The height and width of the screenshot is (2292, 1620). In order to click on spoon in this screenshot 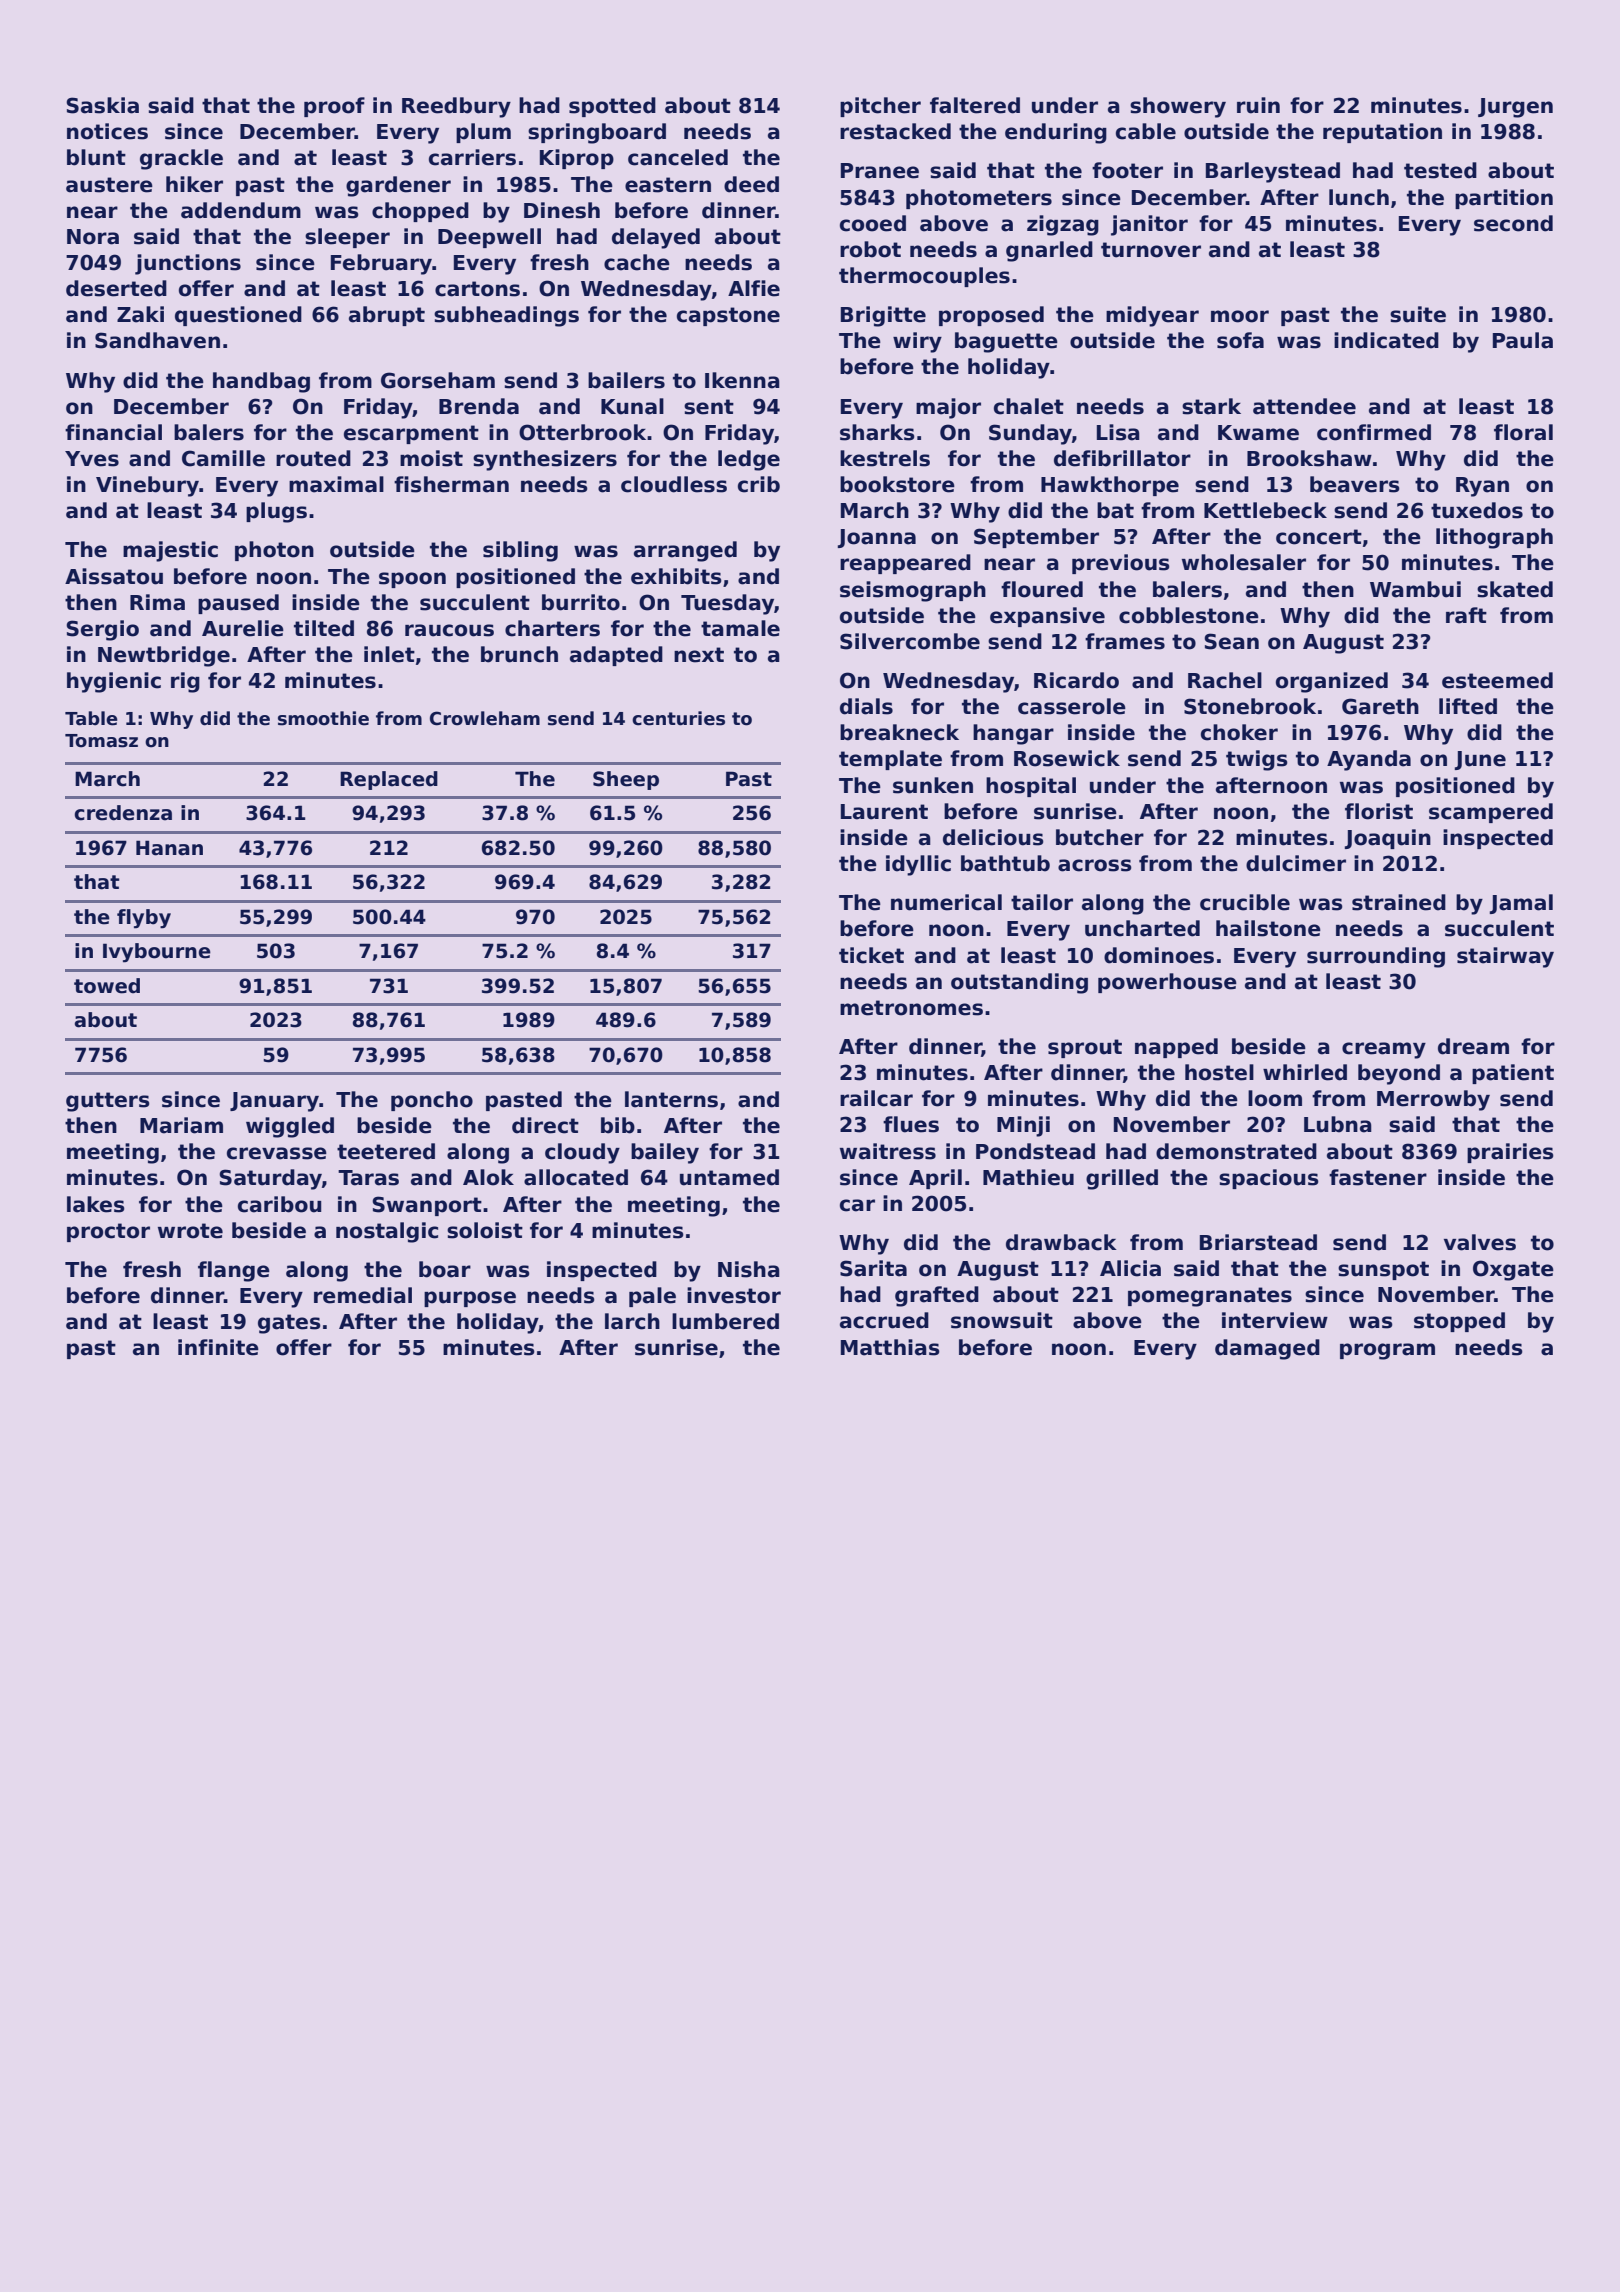, I will do `click(412, 580)`.
